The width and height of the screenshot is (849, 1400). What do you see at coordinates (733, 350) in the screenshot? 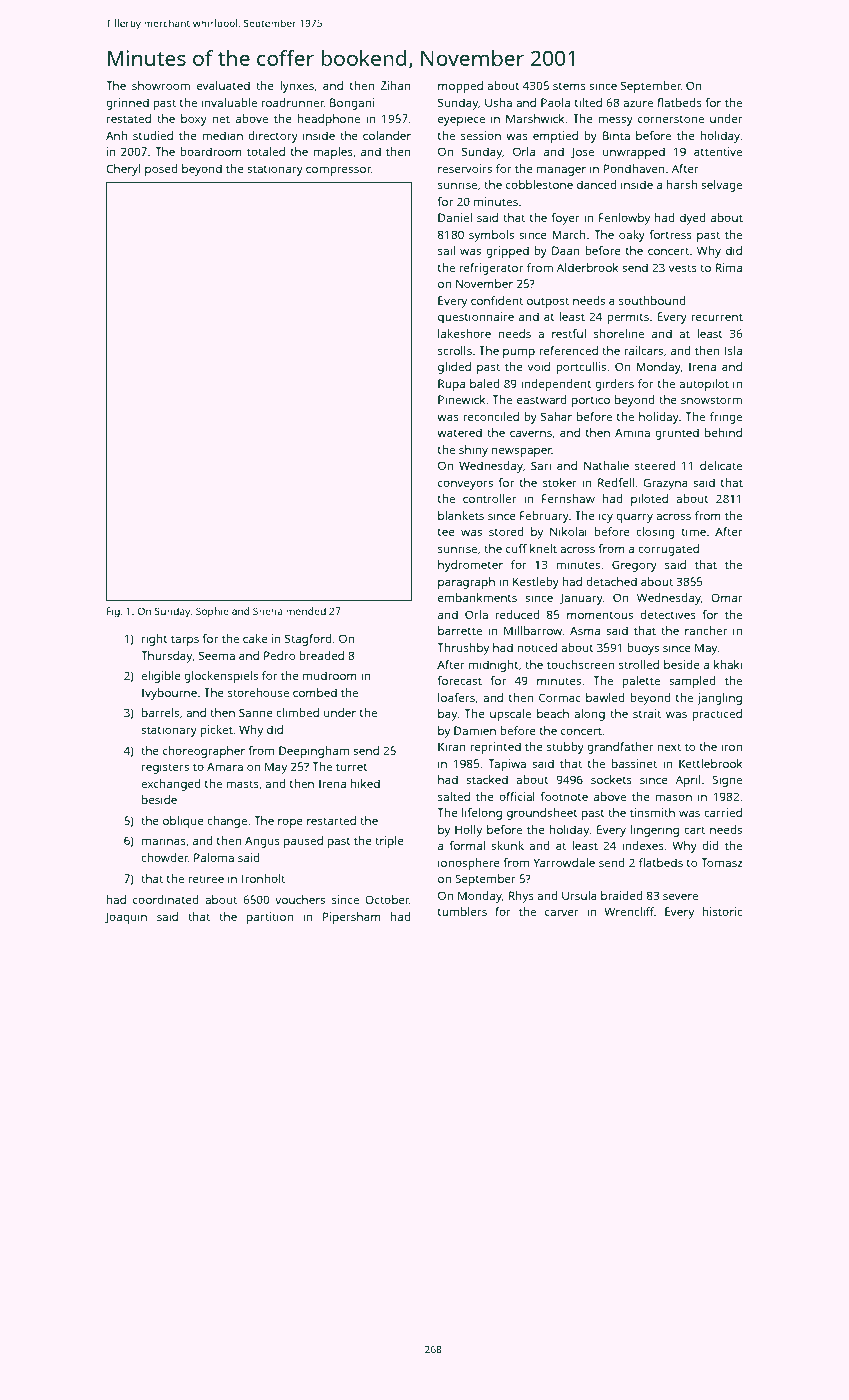
I see `Isla` at bounding box center [733, 350].
